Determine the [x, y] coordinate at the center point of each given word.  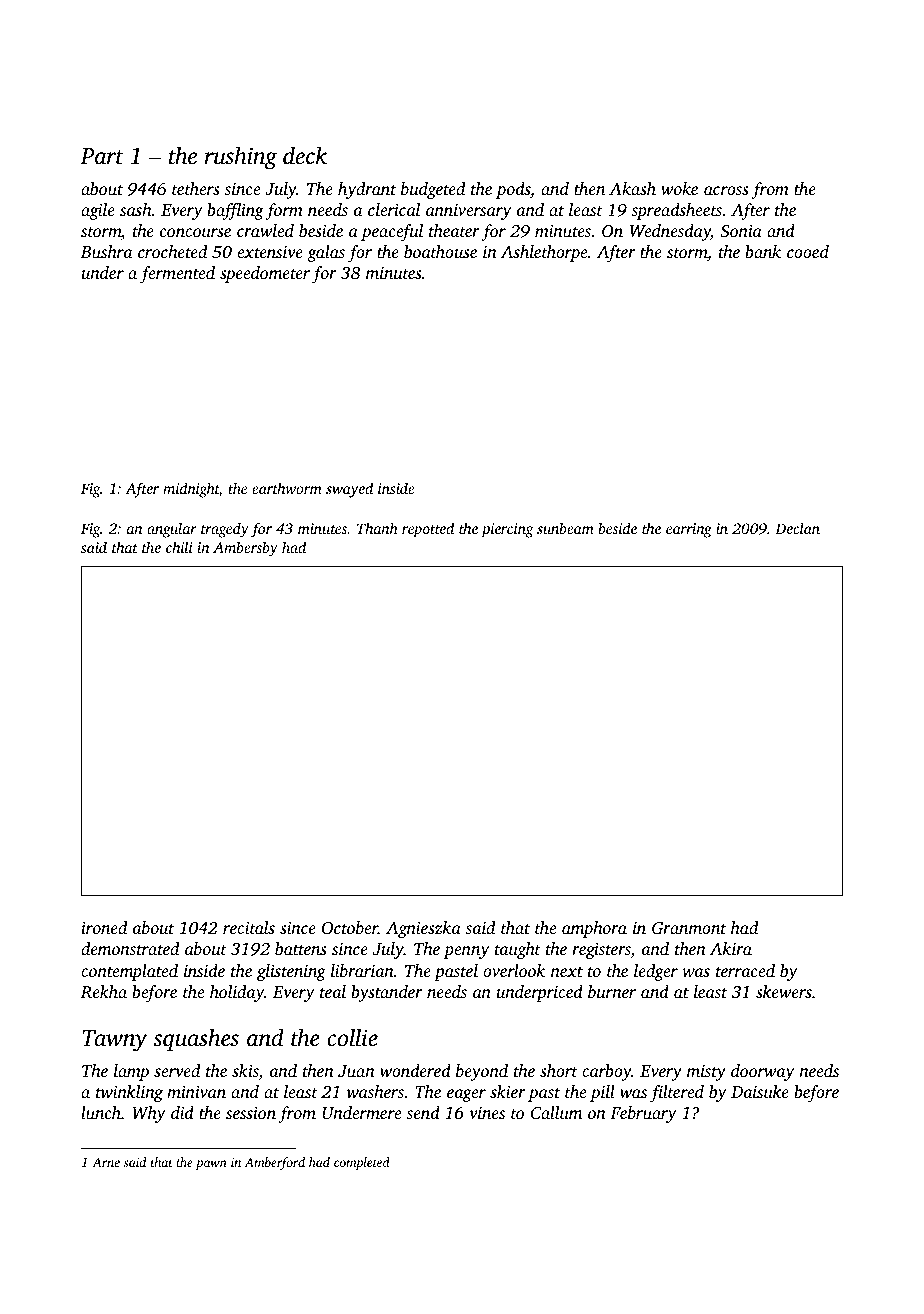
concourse [195, 232]
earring [689, 530]
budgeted [433, 190]
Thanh [377, 528]
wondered [415, 1070]
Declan [797, 528]
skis [245, 1072]
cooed [808, 251]
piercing [507, 530]
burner [612, 991]
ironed [104, 927]
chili [179, 547]
